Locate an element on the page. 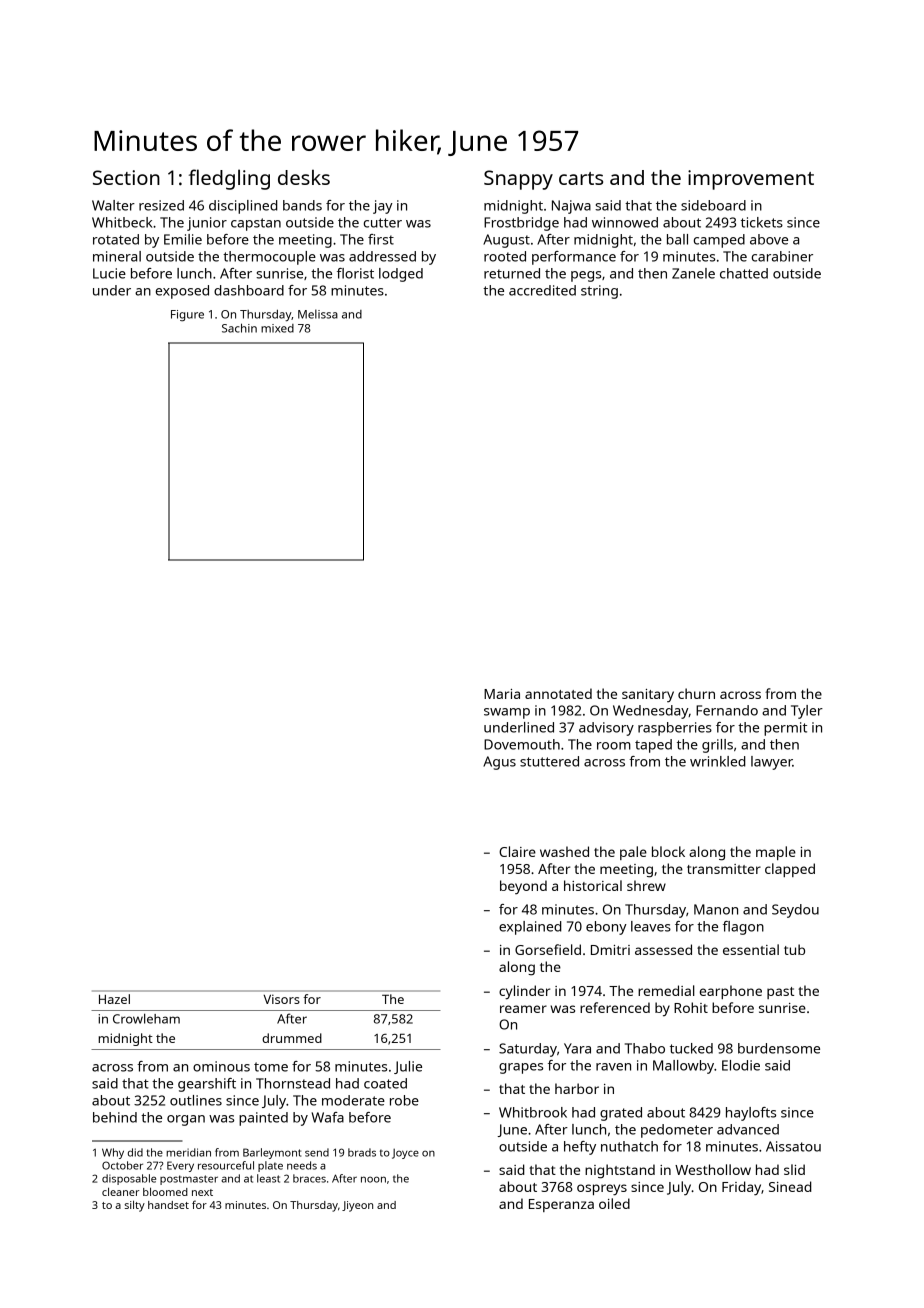 This document has height=1308, width=924. Claire is located at coordinates (517, 851).
